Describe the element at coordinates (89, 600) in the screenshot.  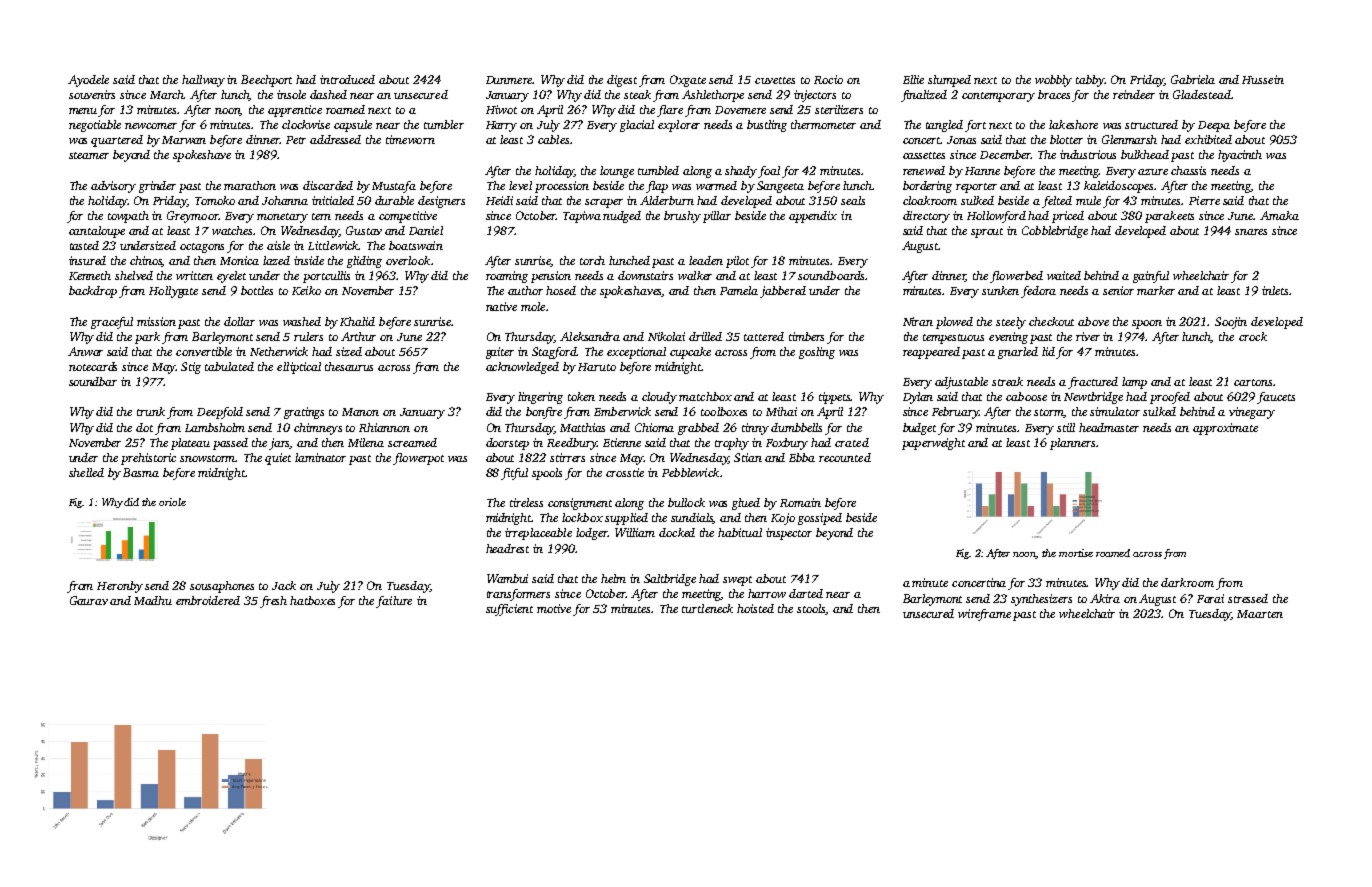
I see `Gaurav` at that location.
